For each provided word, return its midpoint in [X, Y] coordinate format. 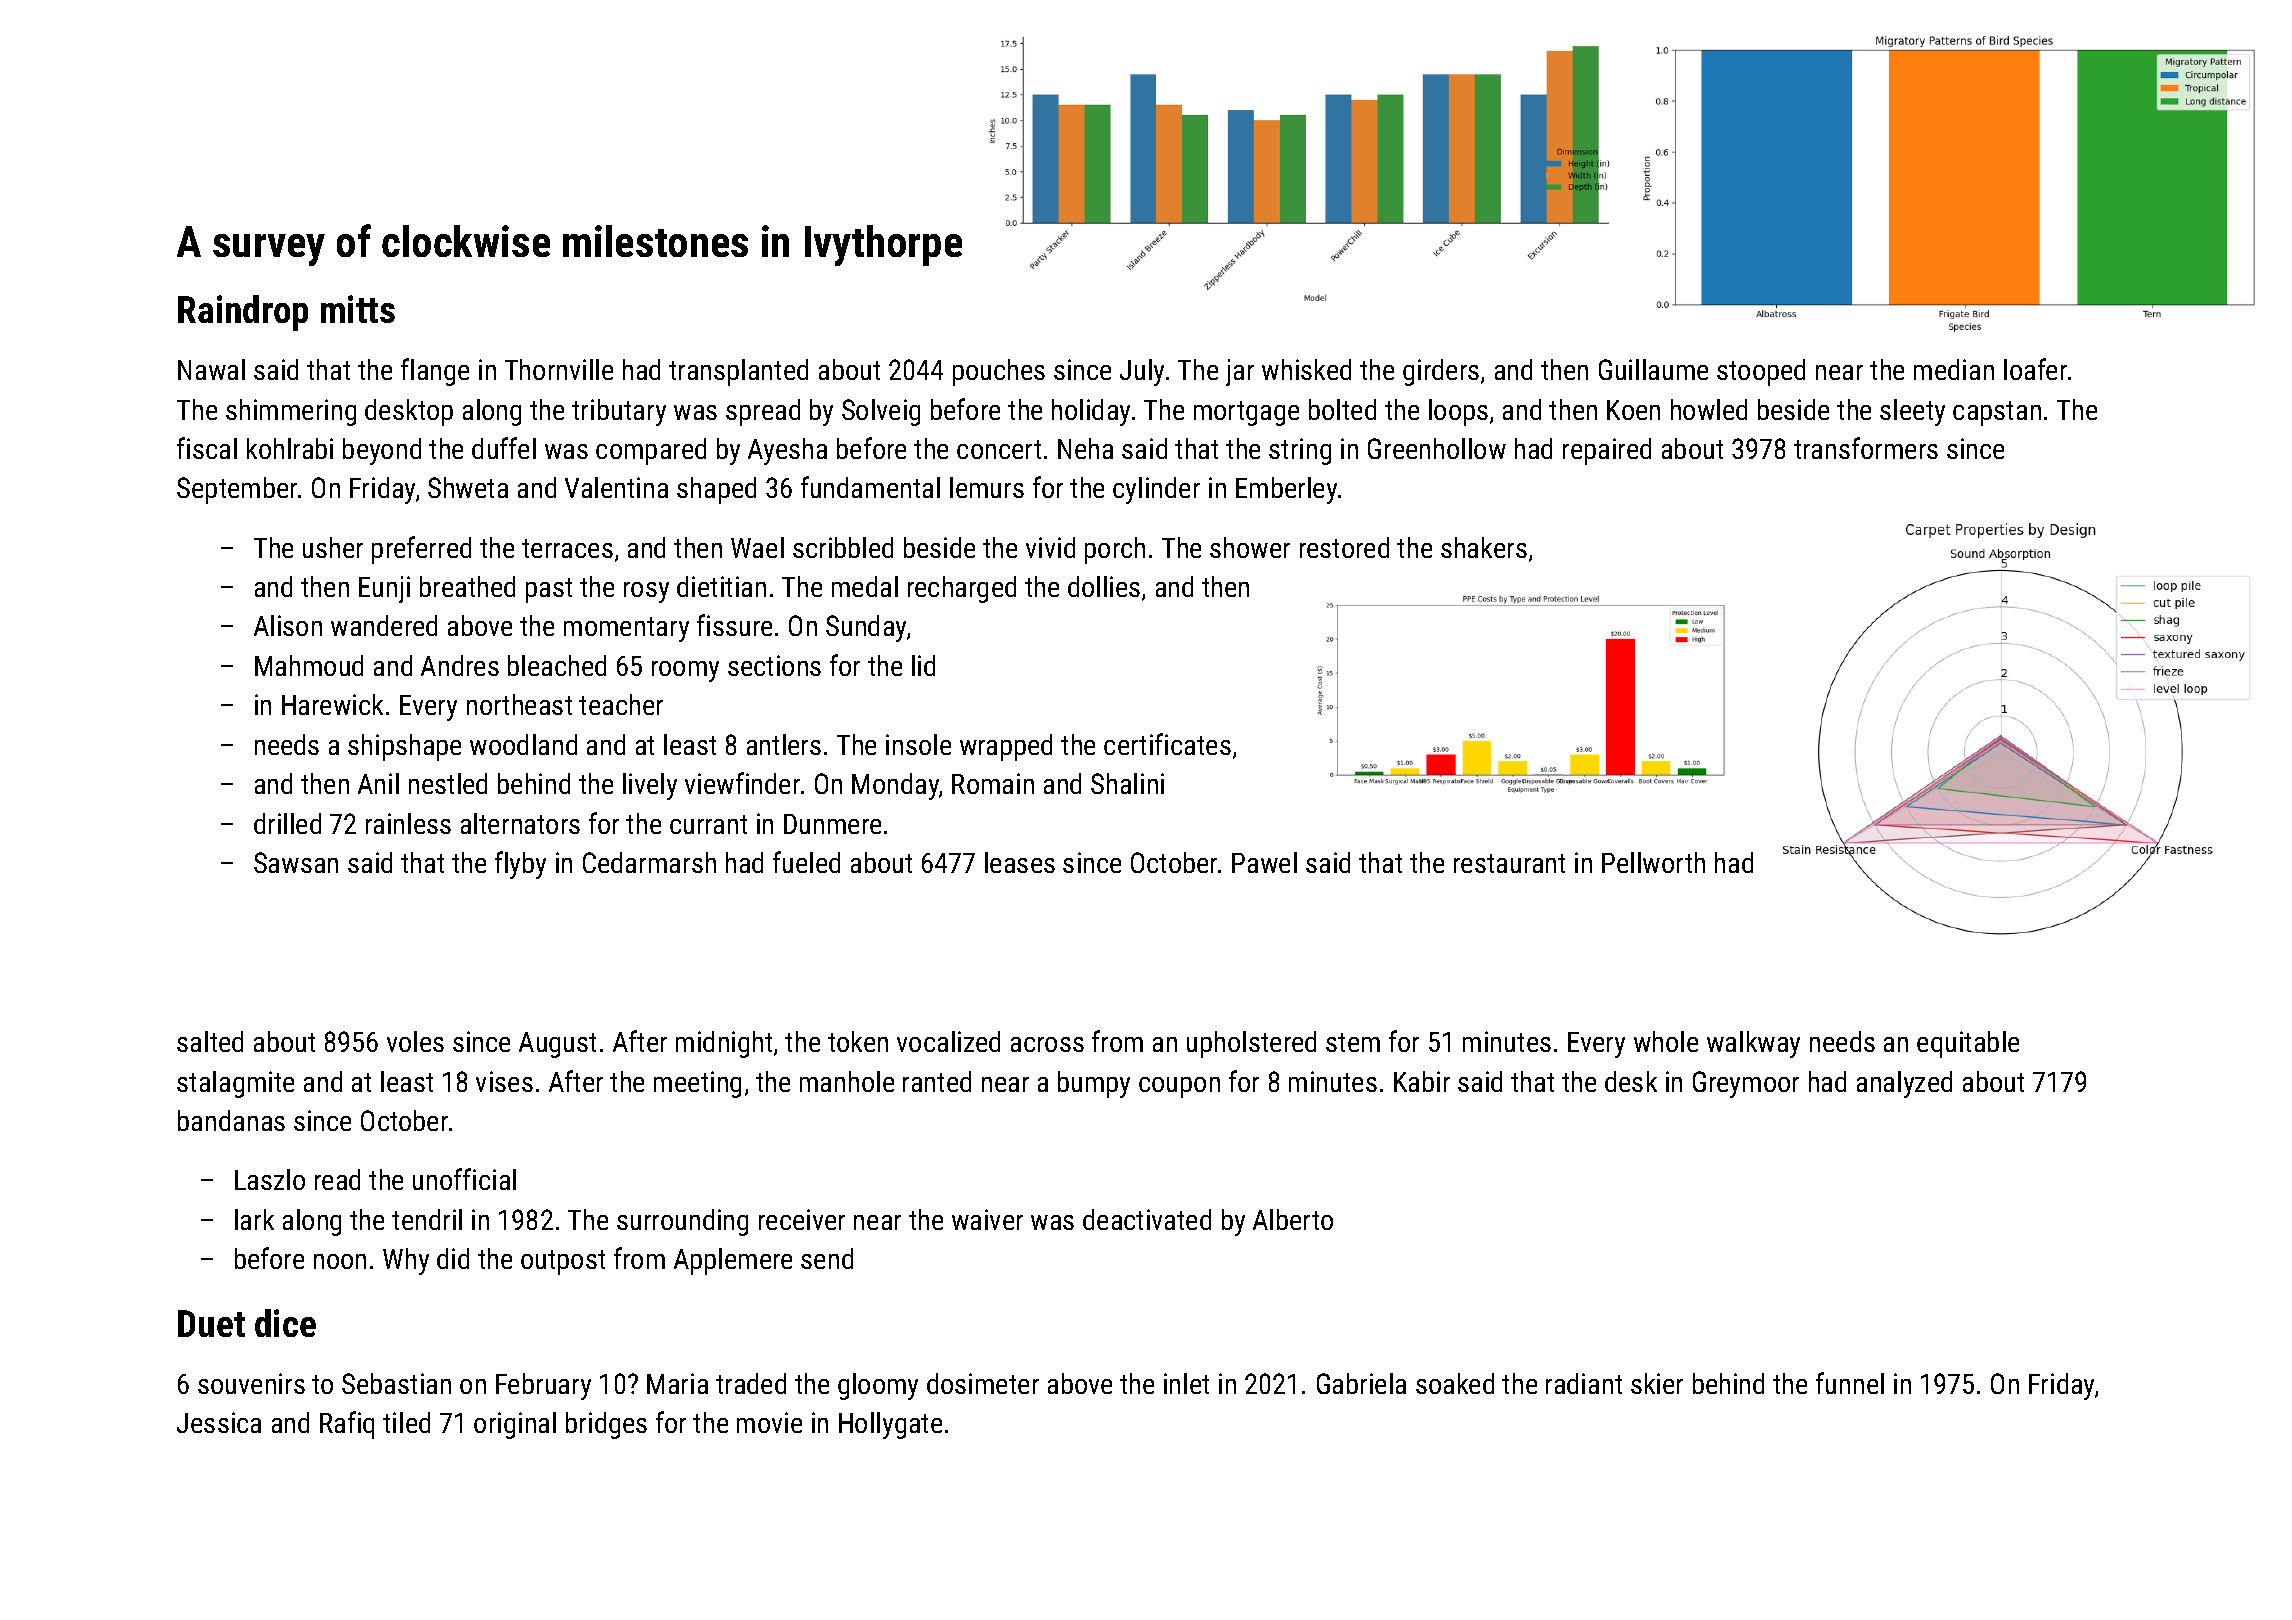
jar [1240, 372]
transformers [1866, 448]
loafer [2035, 369]
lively [650, 786]
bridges [606, 1425]
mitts [358, 309]
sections [774, 665]
